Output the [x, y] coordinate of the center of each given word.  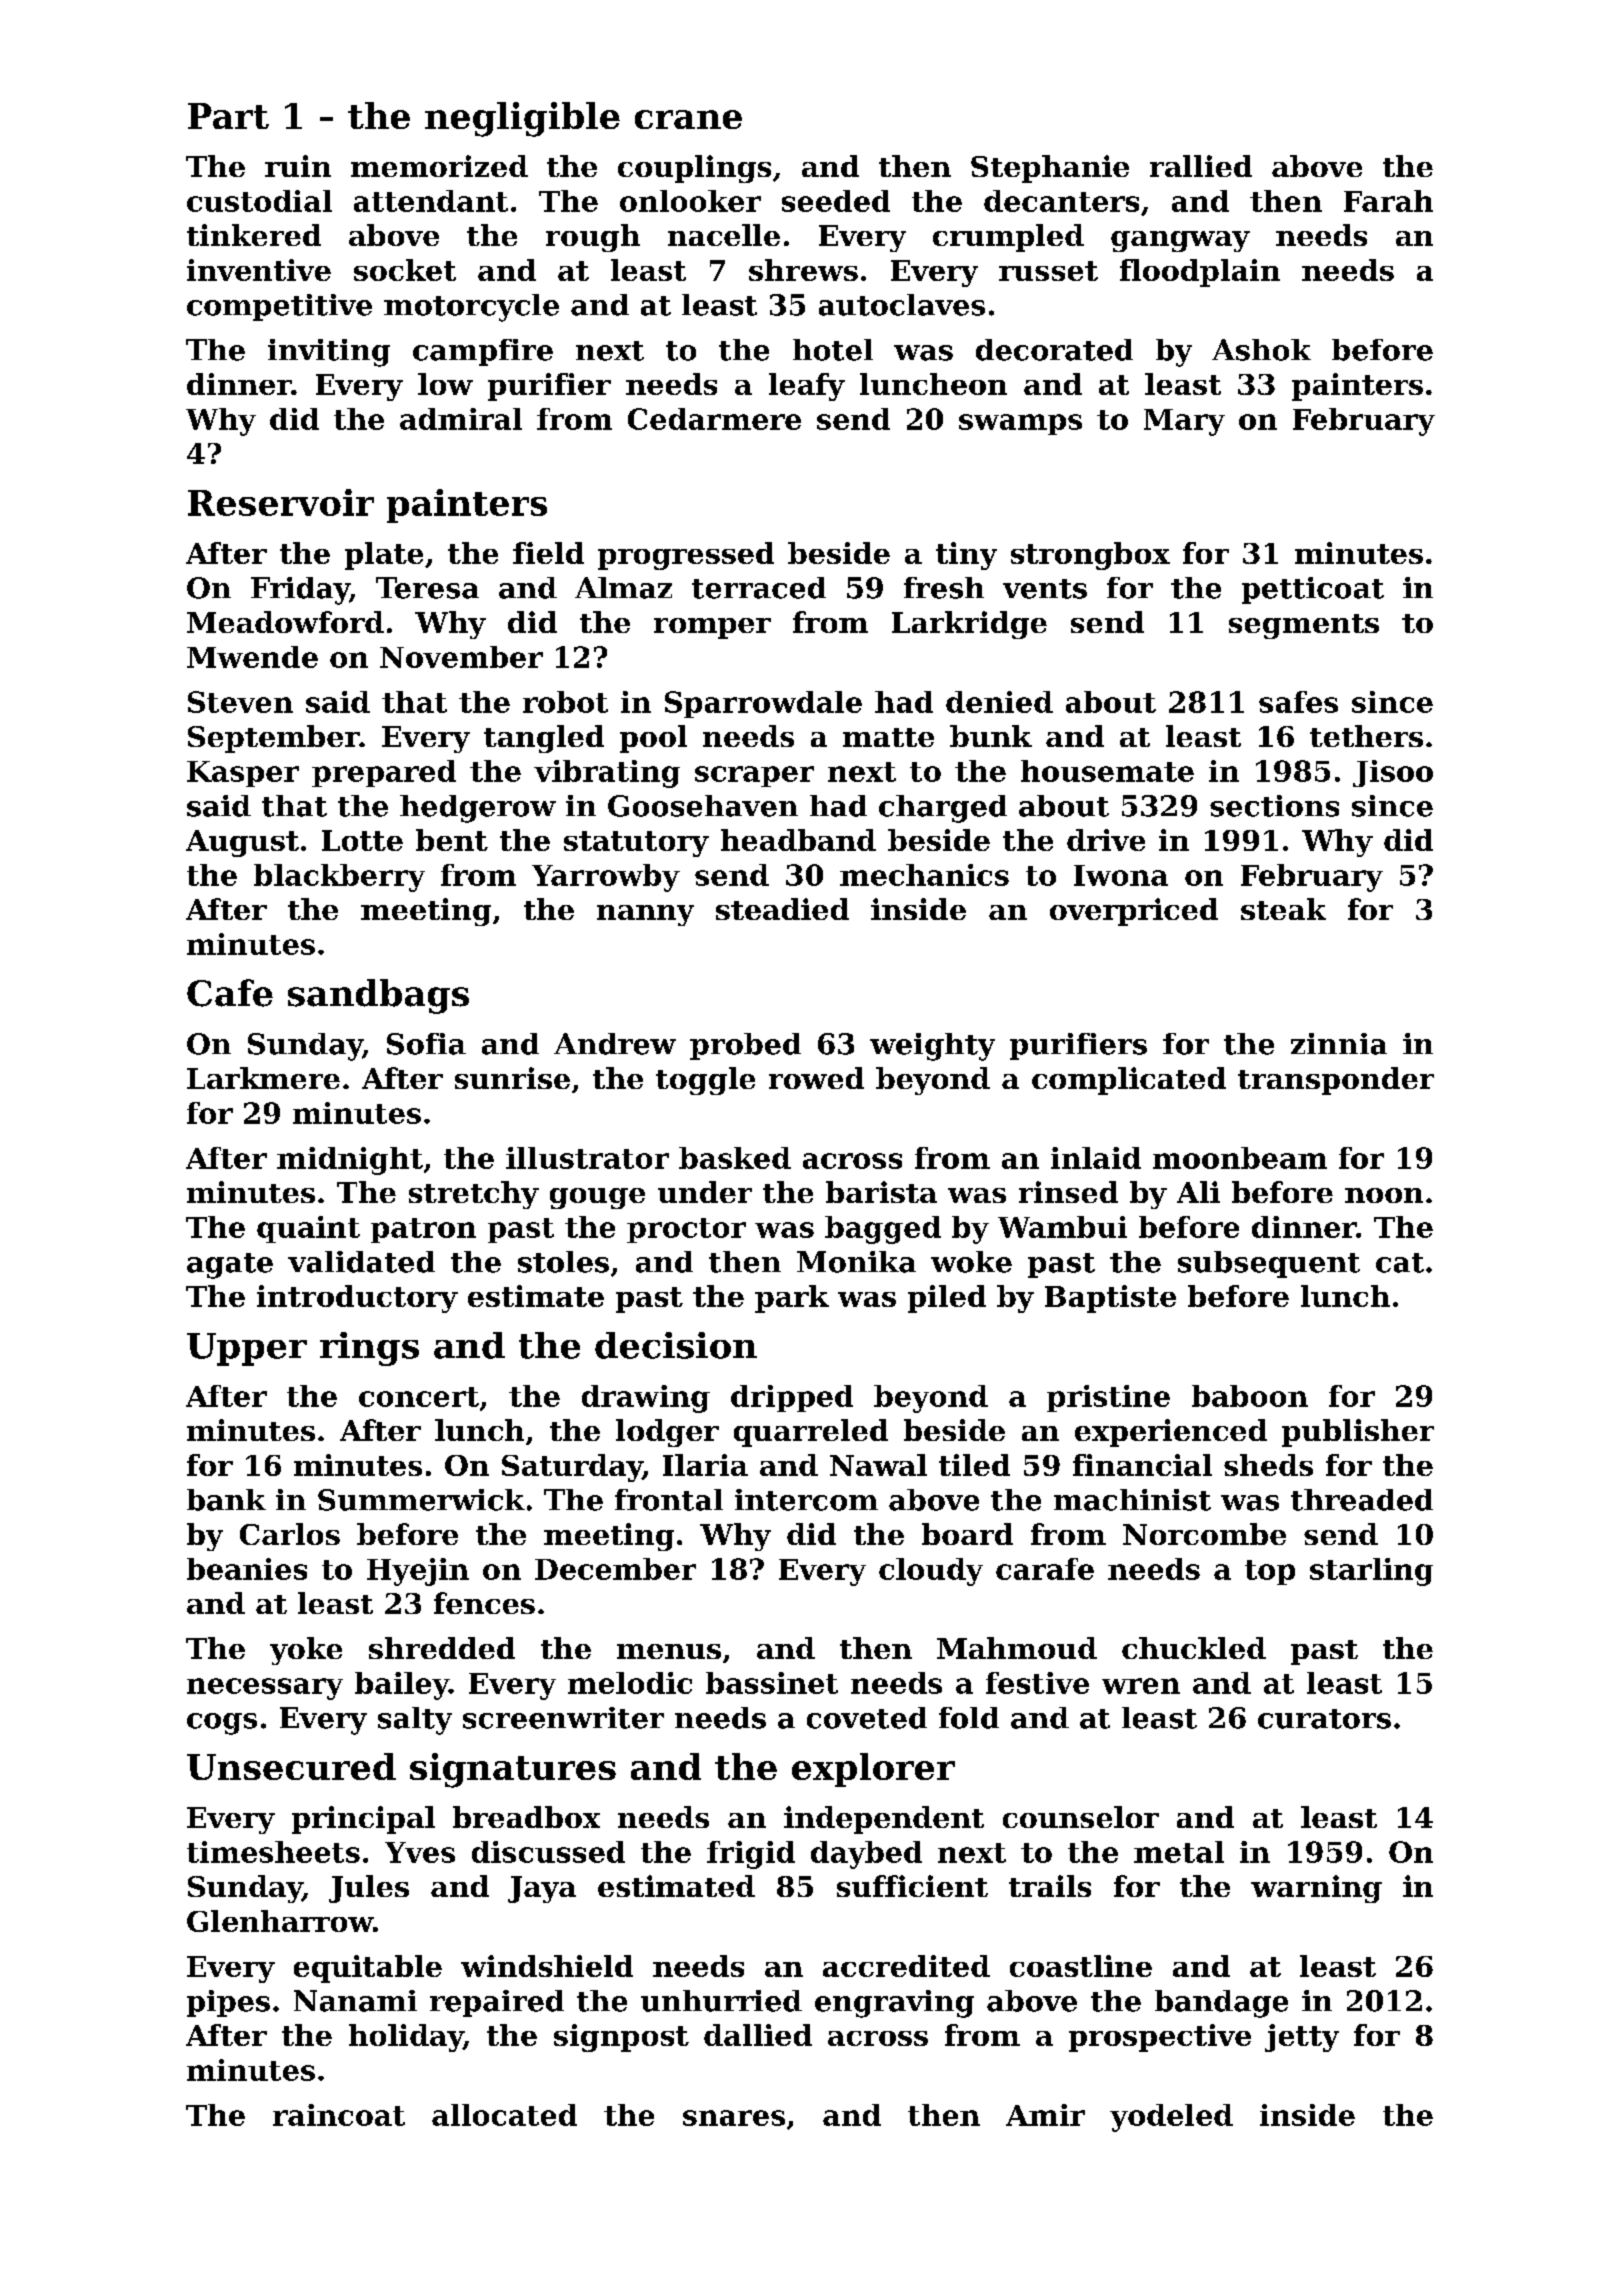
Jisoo [1393, 773]
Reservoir [281, 502]
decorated [1054, 350]
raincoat [339, 2115]
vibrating [607, 774]
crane [688, 119]
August [242, 843]
